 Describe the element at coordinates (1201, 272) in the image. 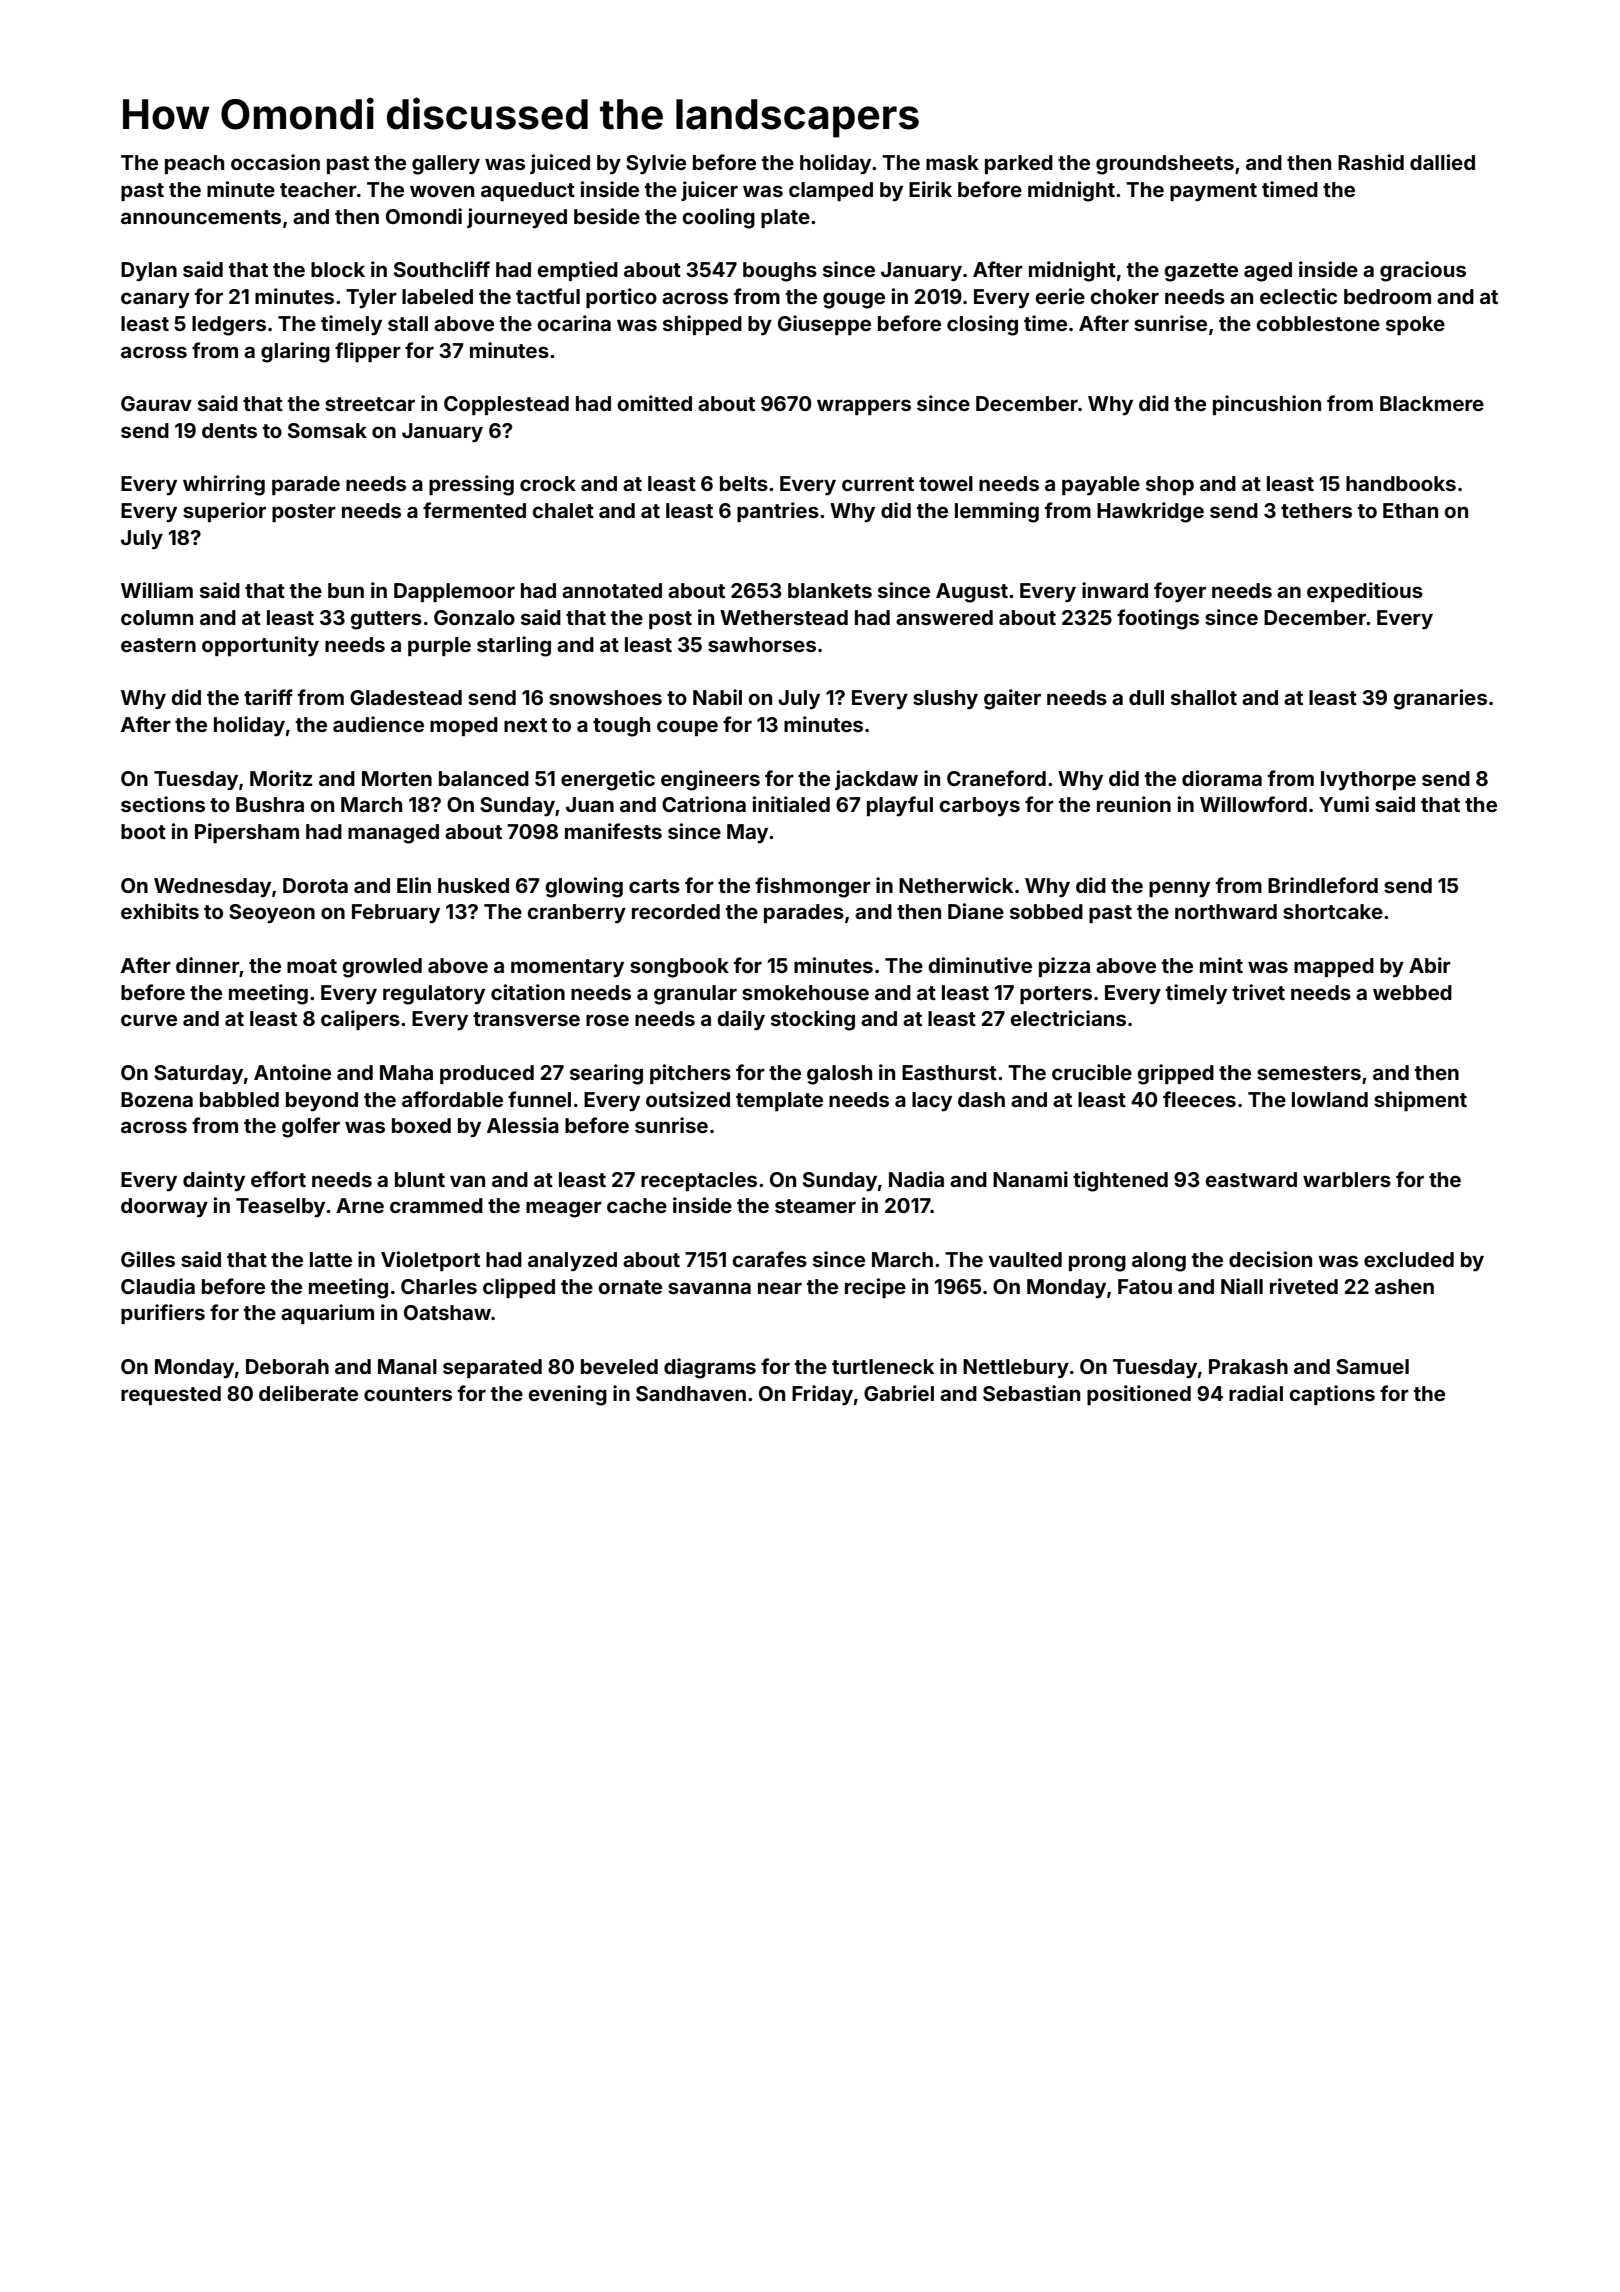

I see `gazette` at that location.
